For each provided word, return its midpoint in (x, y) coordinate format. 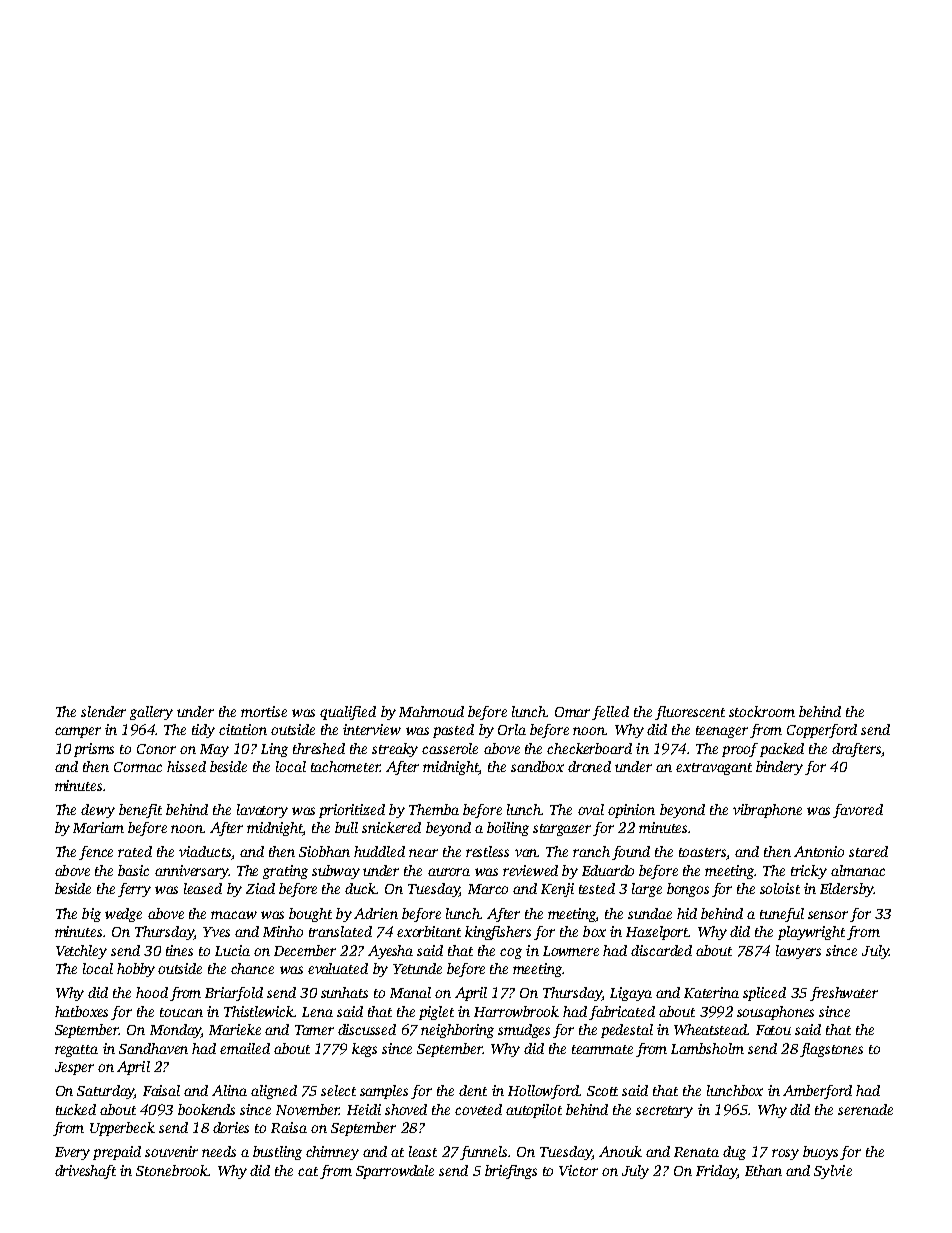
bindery (779, 768)
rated (135, 851)
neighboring (457, 1031)
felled (610, 713)
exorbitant (429, 931)
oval (591, 809)
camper (78, 732)
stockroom (762, 711)
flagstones (831, 1050)
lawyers (798, 952)
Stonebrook (172, 1170)
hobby (136, 970)
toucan (181, 1012)
